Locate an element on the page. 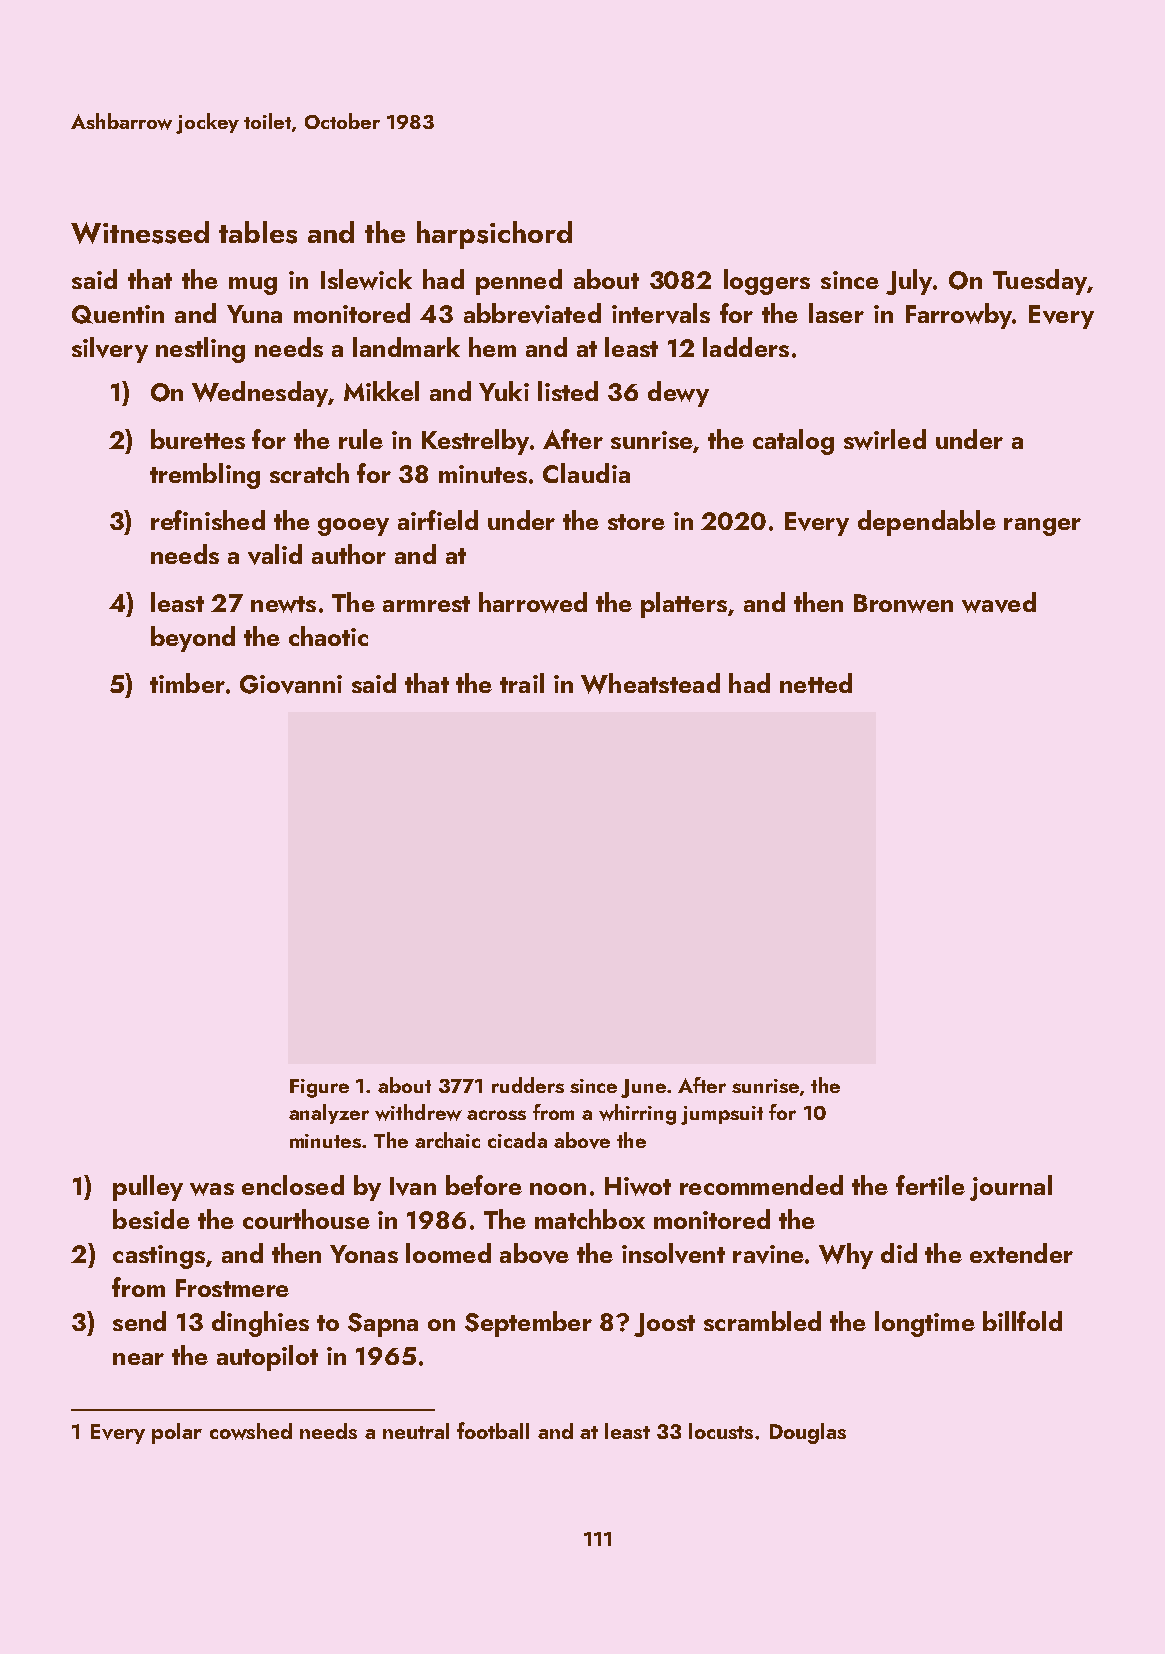  netted is located at coordinates (816, 683).
